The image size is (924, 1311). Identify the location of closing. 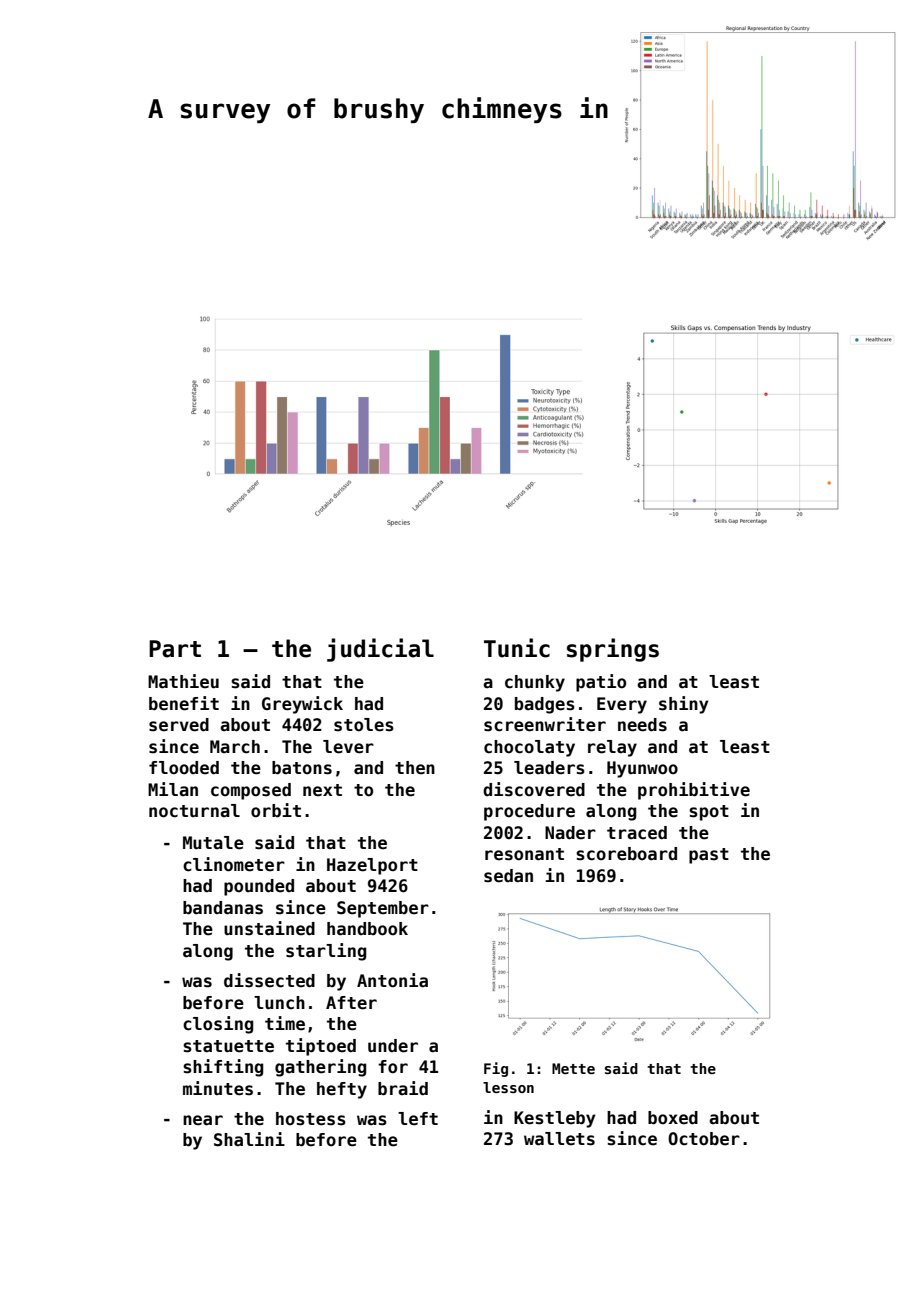
(218, 1025).
